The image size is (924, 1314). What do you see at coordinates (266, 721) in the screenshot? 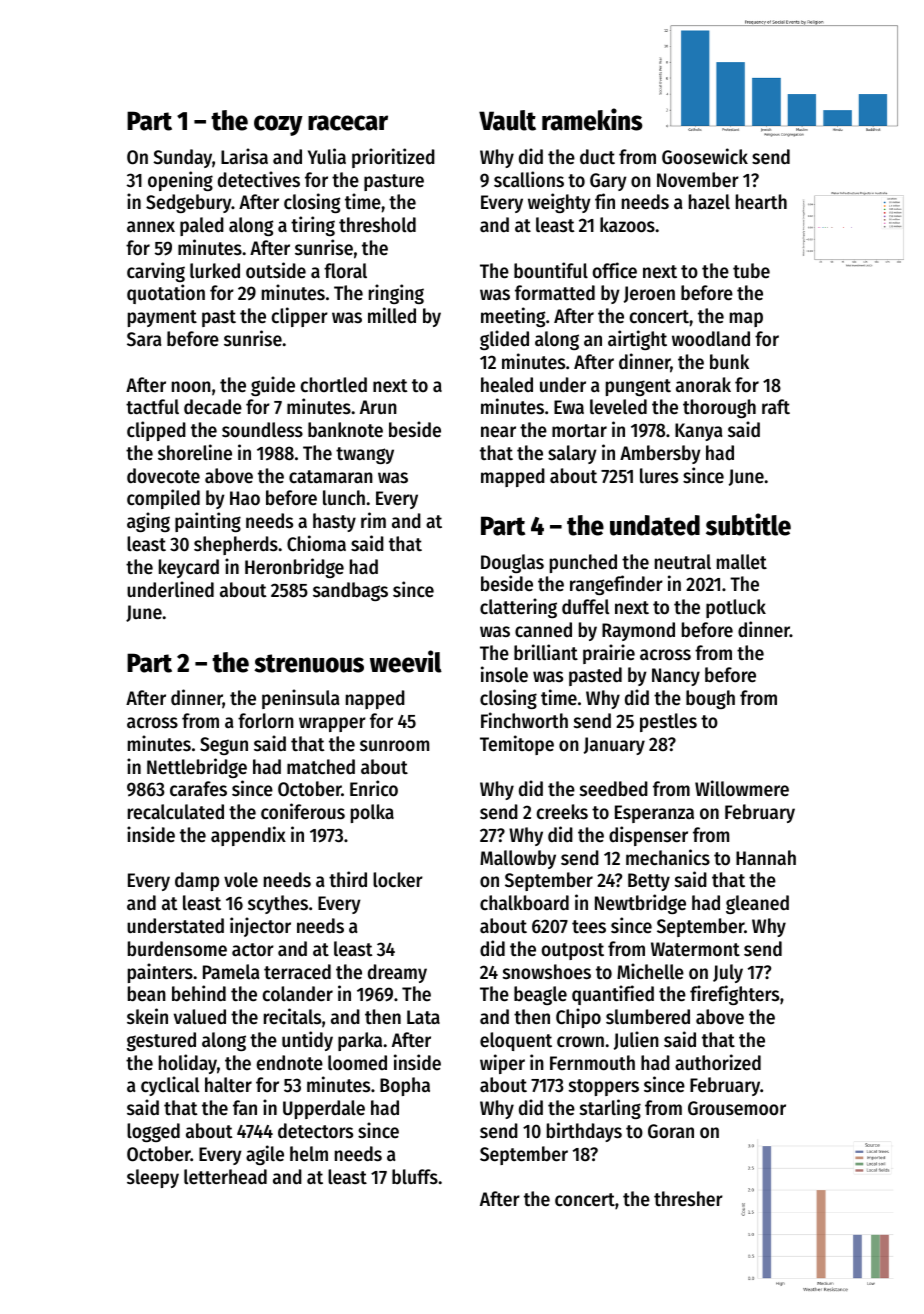
I see `forlorn` at bounding box center [266, 721].
